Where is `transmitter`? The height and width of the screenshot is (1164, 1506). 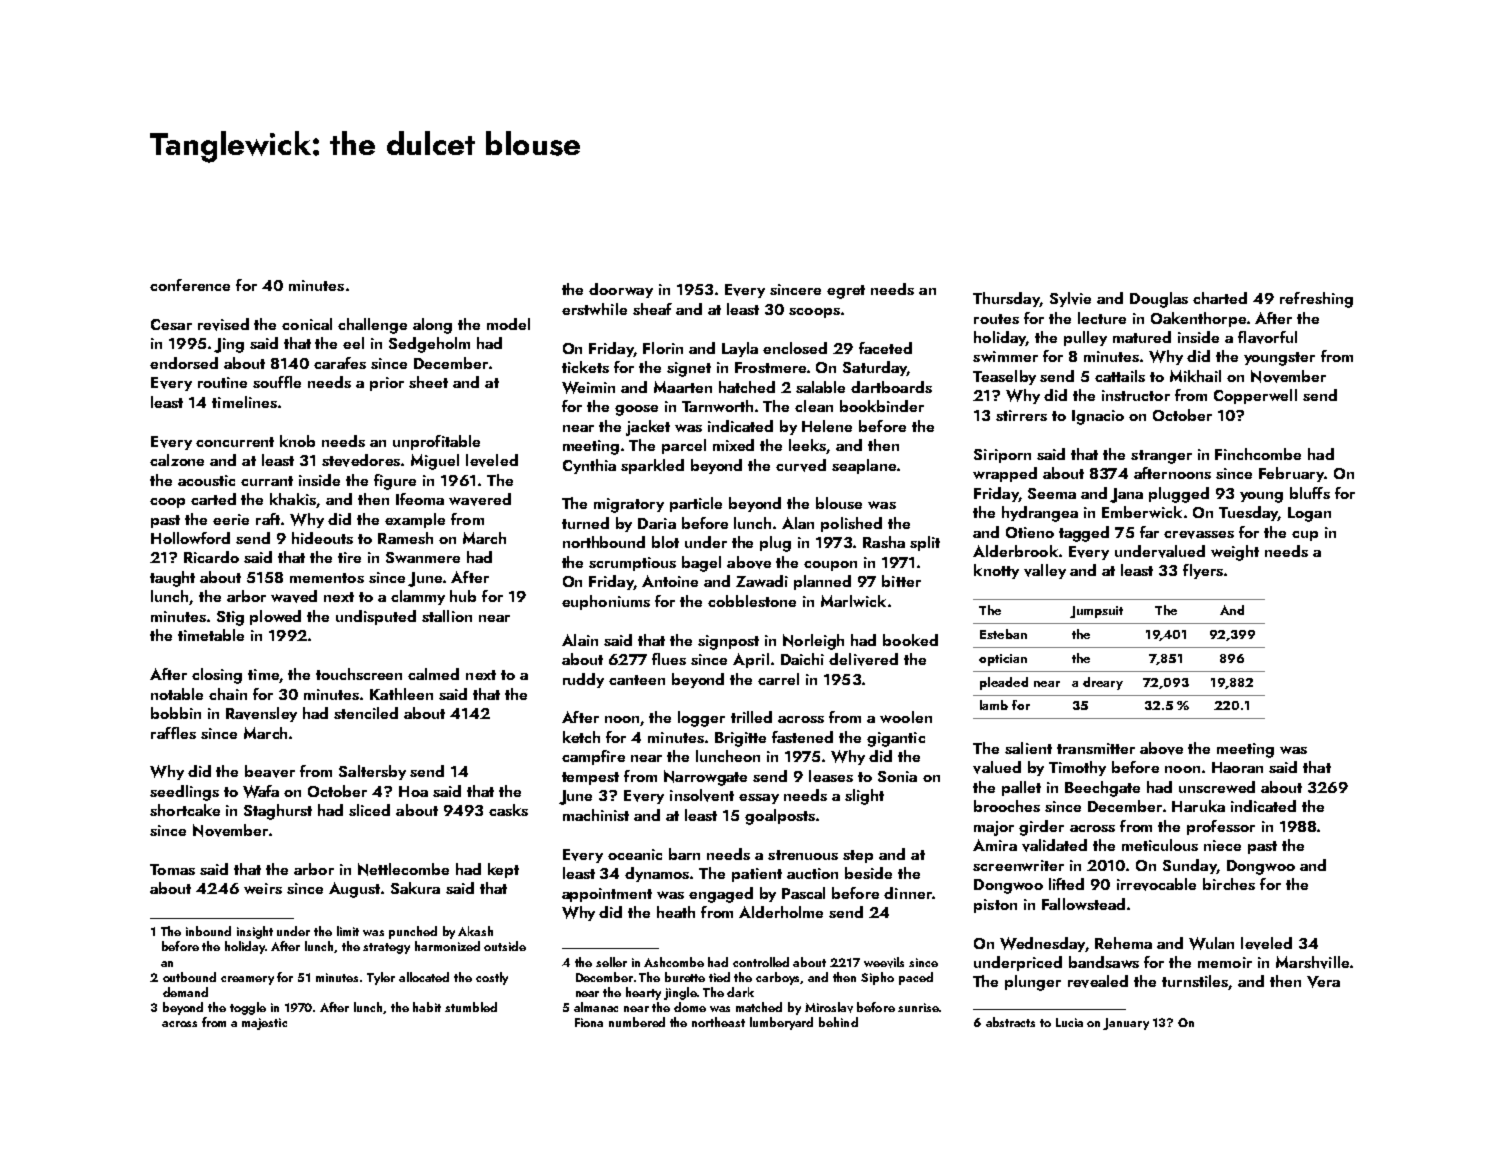
transmitter is located at coordinates (1096, 748).
